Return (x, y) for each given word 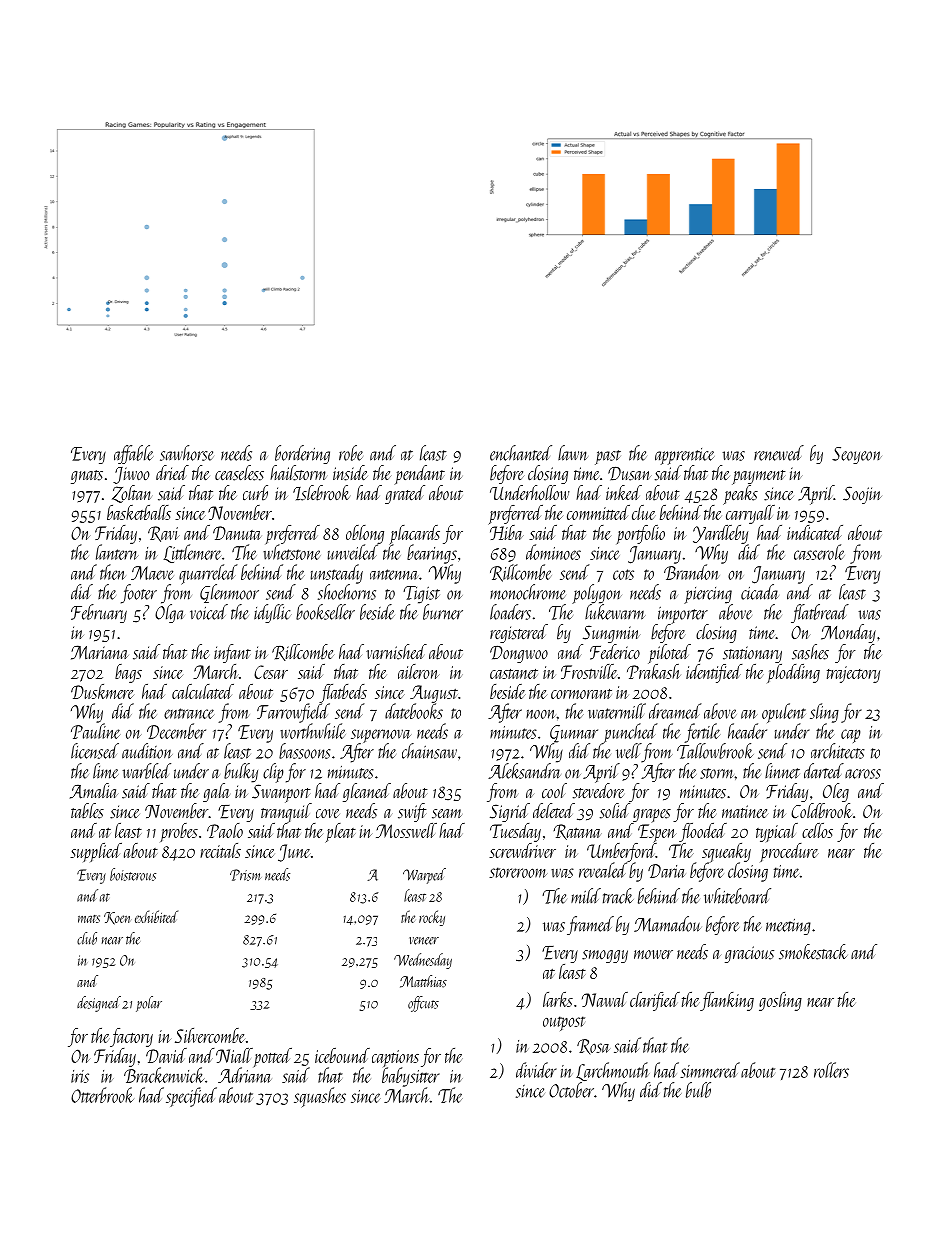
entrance (189, 713)
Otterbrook (102, 1095)
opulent (784, 713)
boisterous (133, 874)
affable (134, 454)
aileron (418, 671)
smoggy (605, 956)
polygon (597, 594)
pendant (419, 475)
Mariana (100, 652)
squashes (320, 1097)
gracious (749, 954)
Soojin (862, 495)
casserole (819, 552)
